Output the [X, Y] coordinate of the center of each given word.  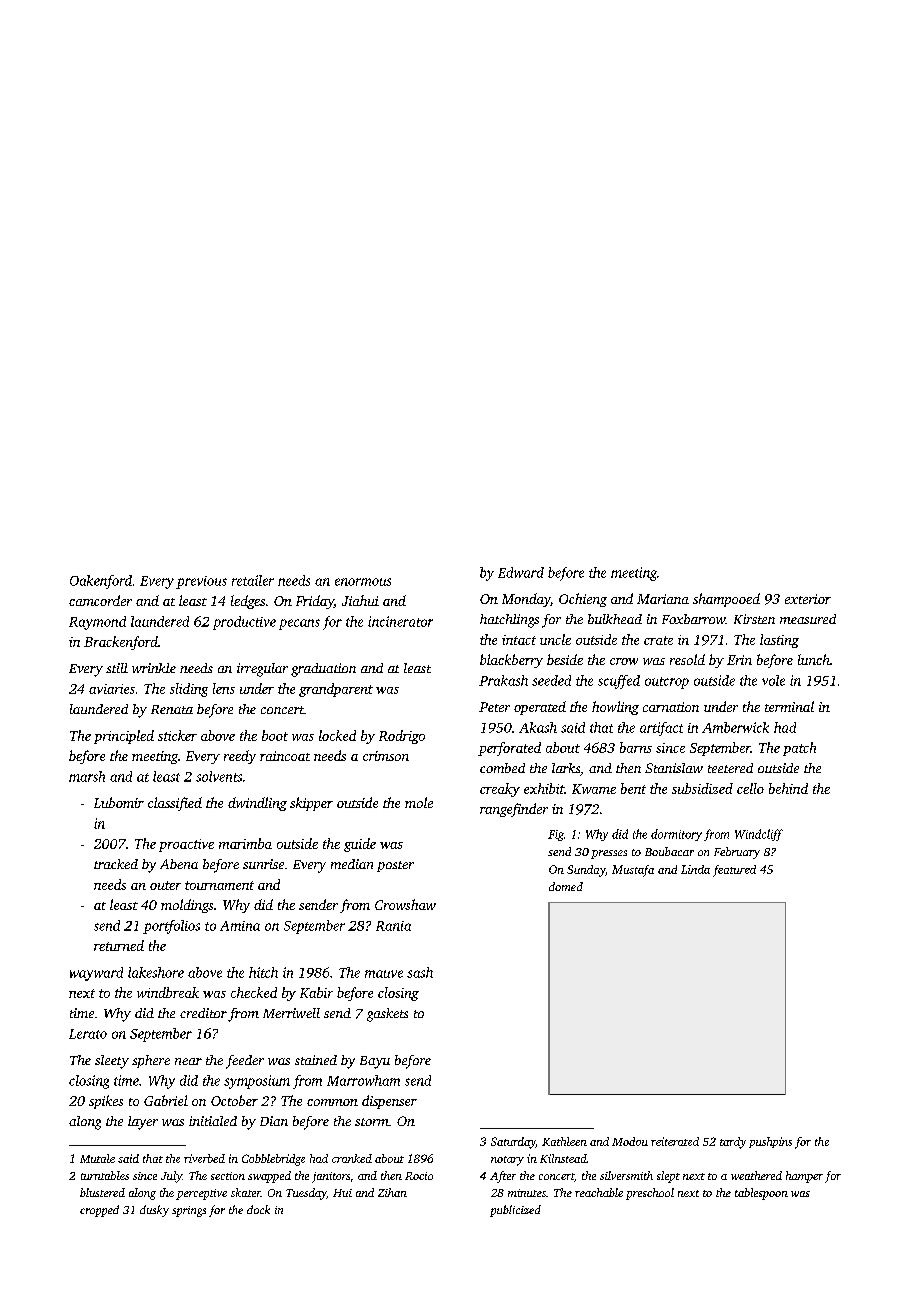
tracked [116, 864]
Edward [521, 572]
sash [420, 972]
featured [734, 871]
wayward [96, 974]
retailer [253, 580]
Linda [695, 869]
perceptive [201, 1194]
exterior [808, 599]
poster [395, 866]
